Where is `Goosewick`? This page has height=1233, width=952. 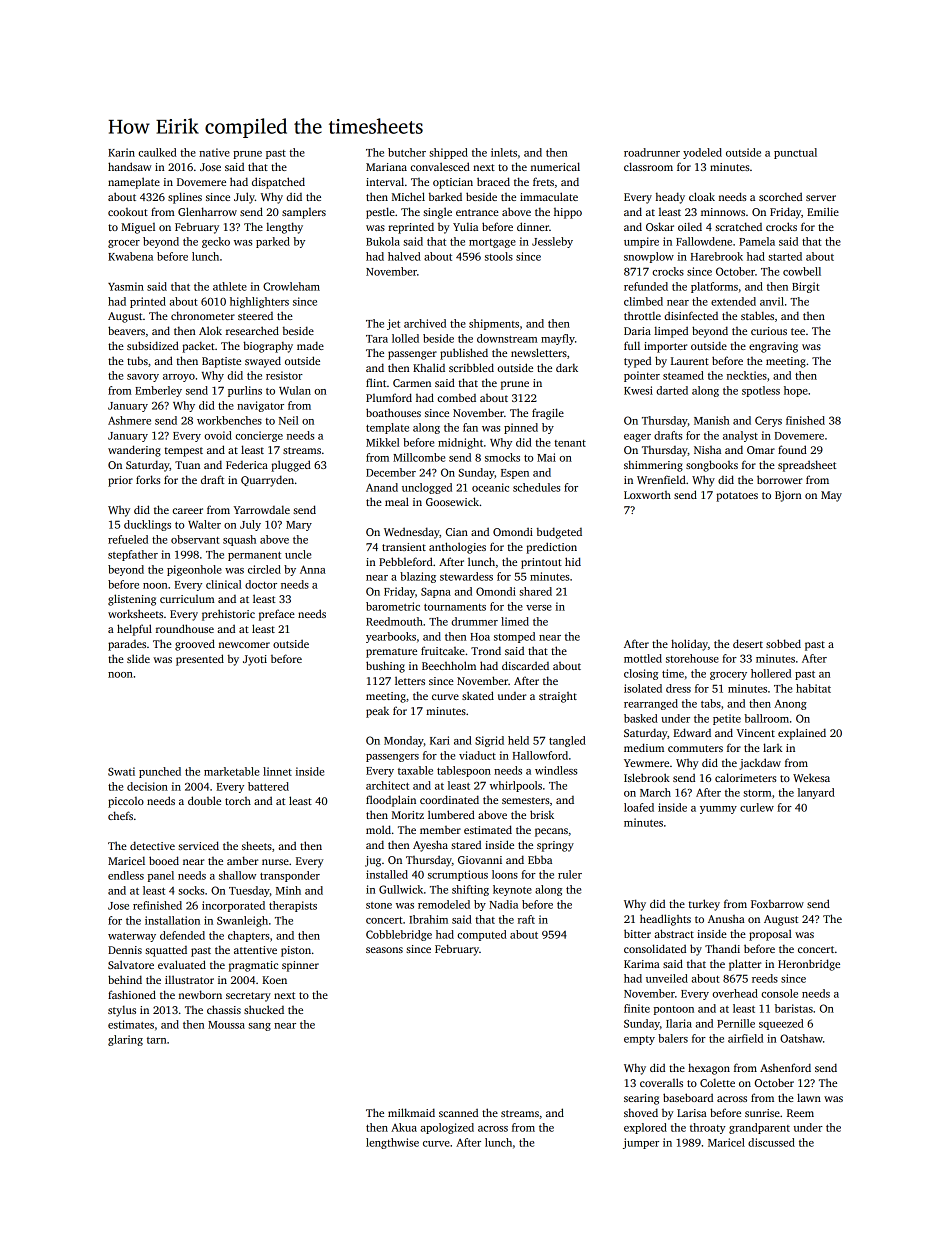 Goosewick is located at coordinates (452, 501).
